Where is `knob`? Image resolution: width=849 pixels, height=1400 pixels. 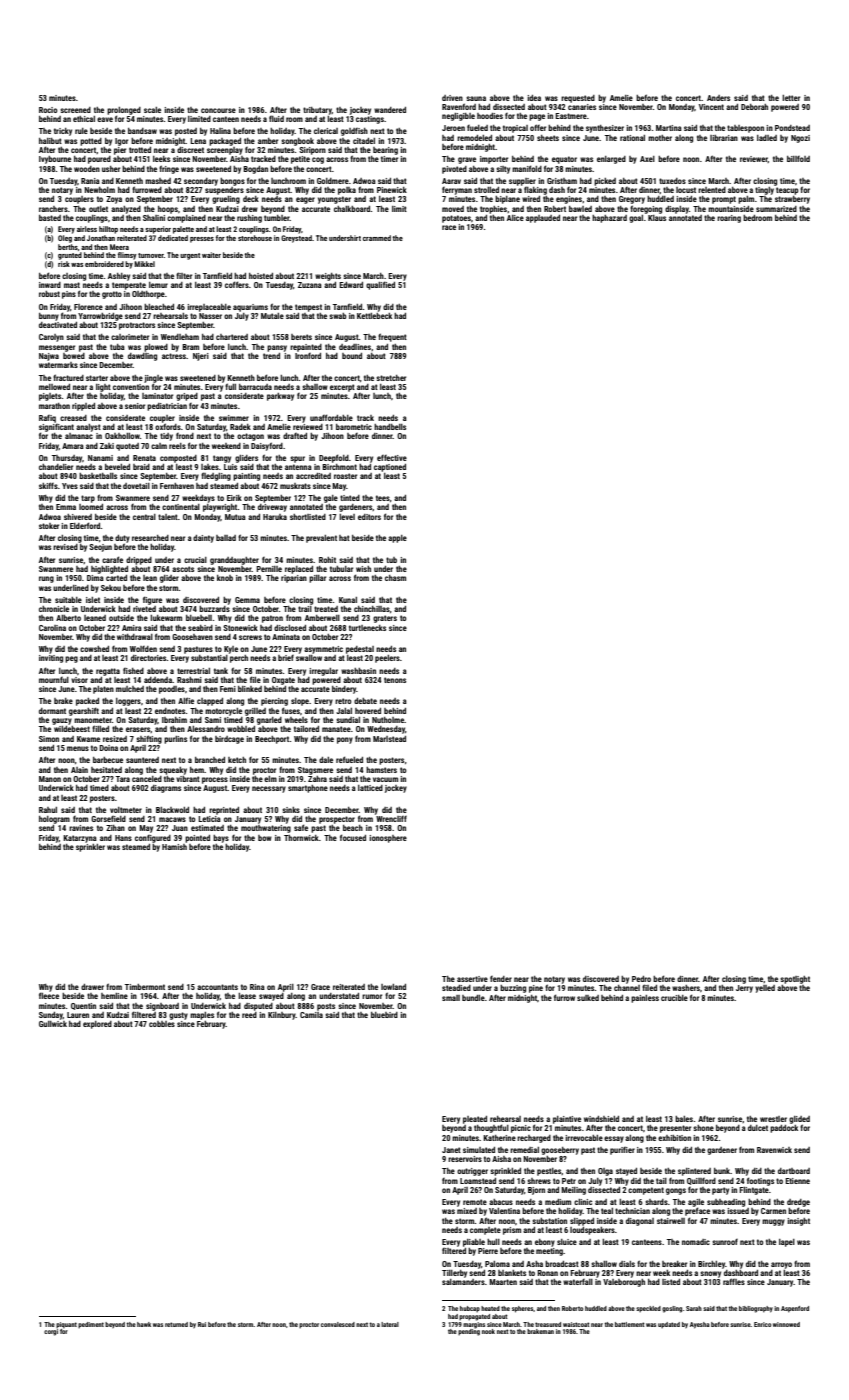 knob is located at coordinates (225, 578).
